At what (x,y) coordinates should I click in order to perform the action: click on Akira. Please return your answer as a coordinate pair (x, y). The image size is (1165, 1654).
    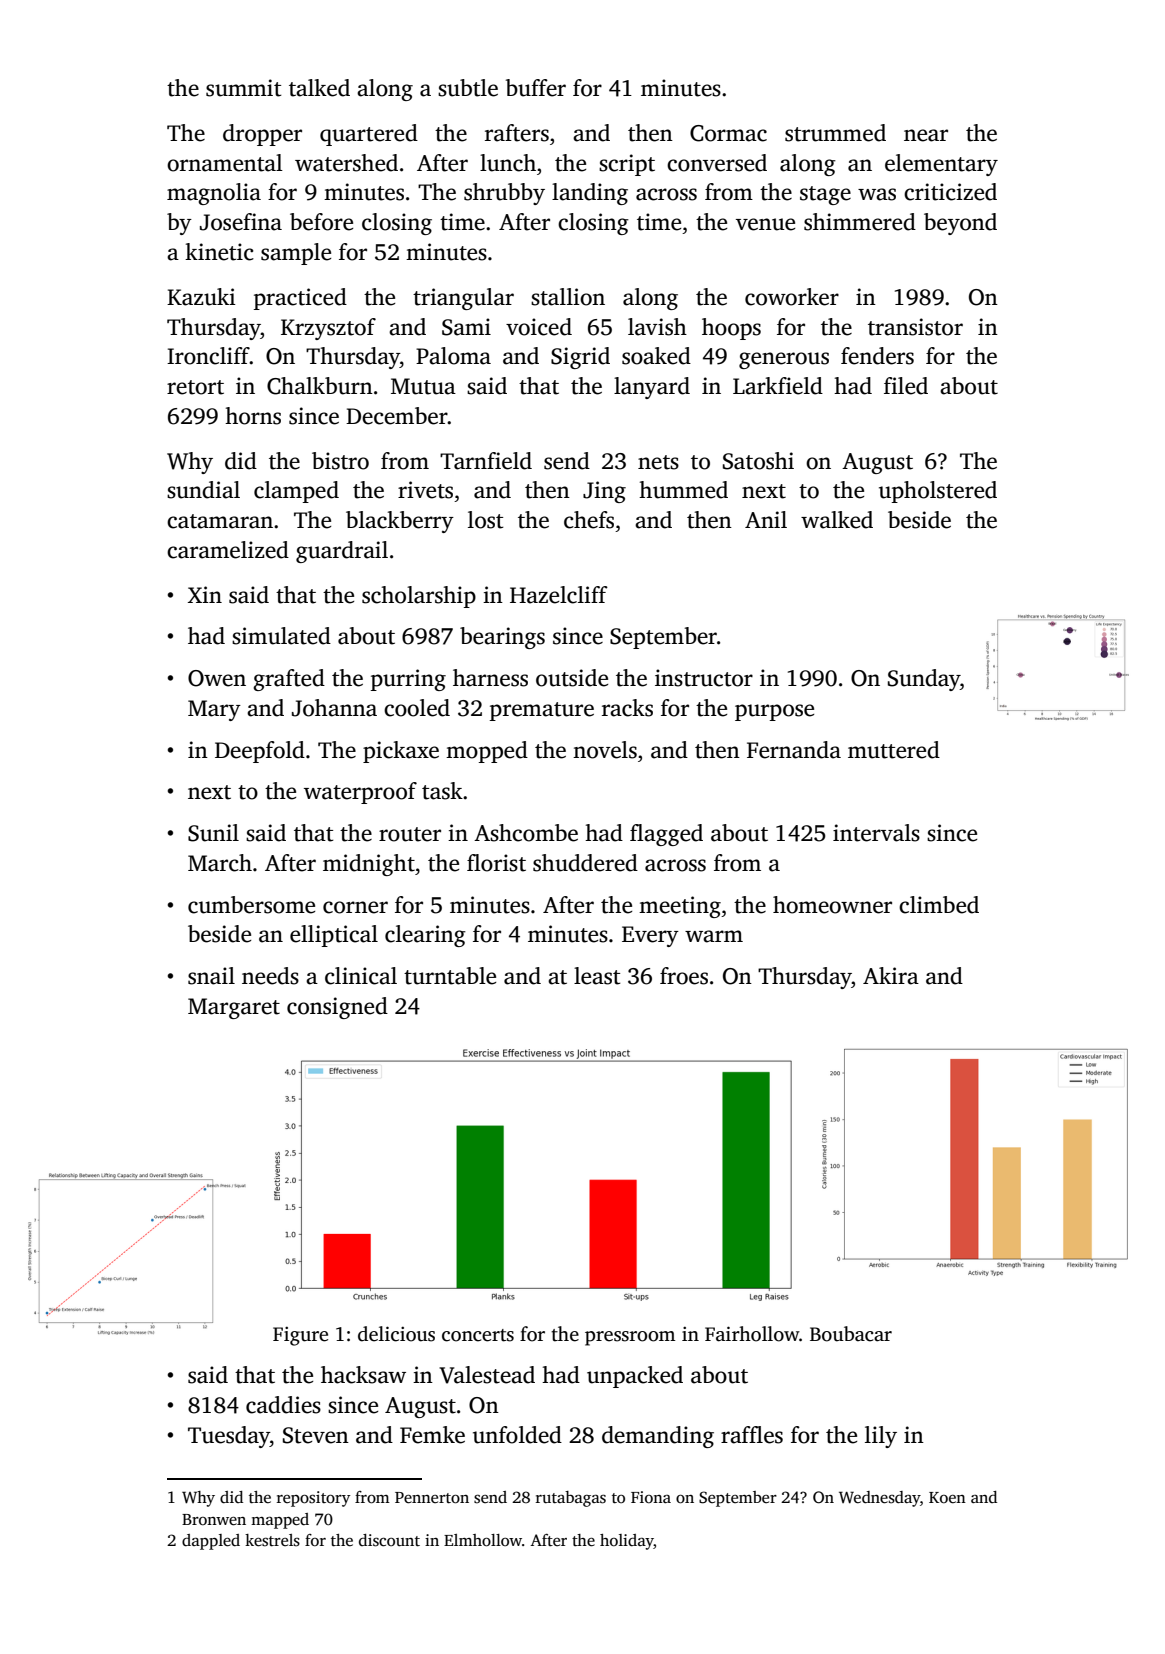
    Looking at the image, I should click on (891, 976).
